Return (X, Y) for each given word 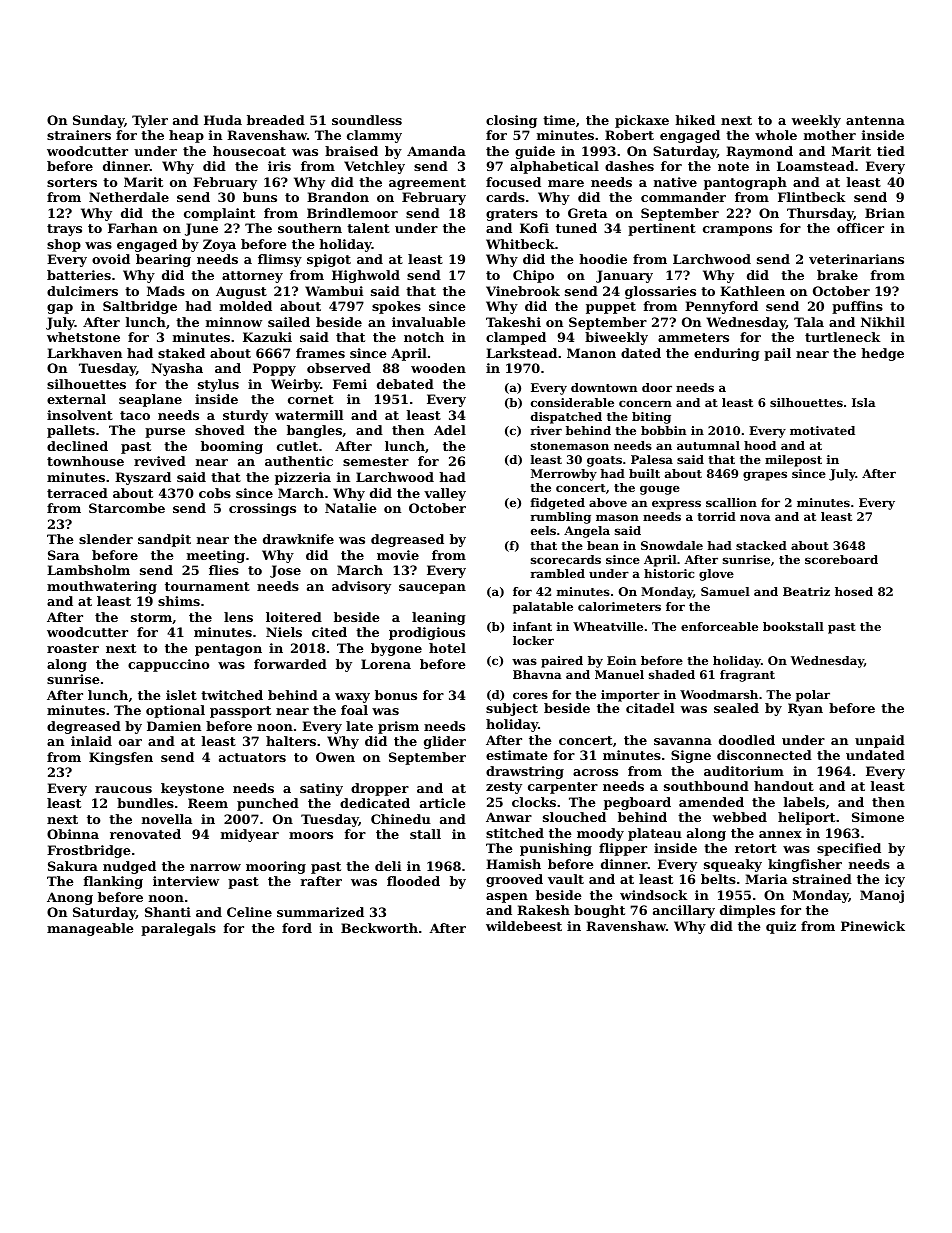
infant (532, 626)
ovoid (111, 259)
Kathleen (752, 291)
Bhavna (537, 674)
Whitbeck (520, 244)
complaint (219, 214)
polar (813, 696)
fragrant (747, 676)
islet (181, 695)
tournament (207, 586)
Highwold (366, 276)
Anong (70, 898)
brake (837, 275)
